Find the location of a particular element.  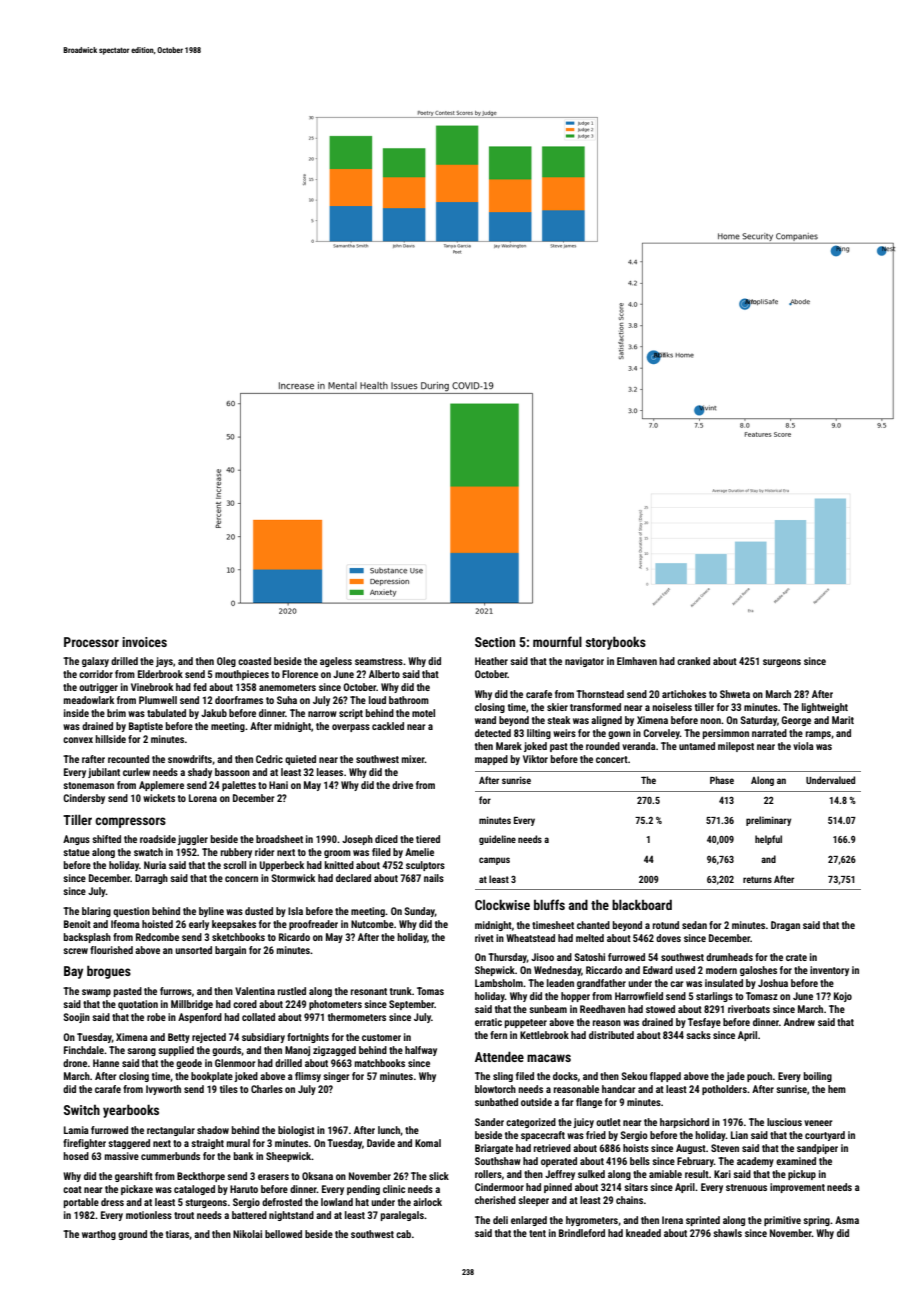

erratic is located at coordinates (488, 1022).
